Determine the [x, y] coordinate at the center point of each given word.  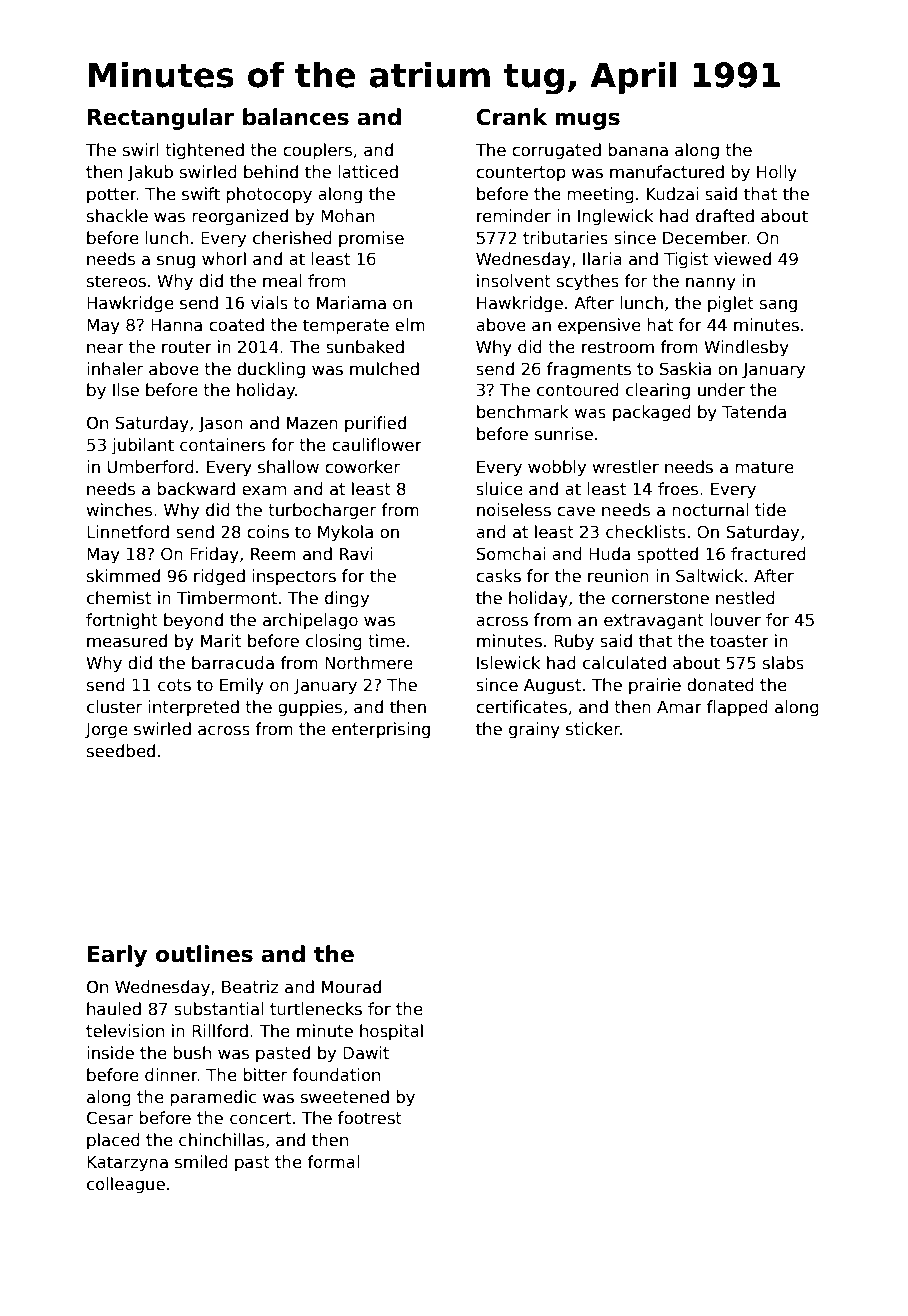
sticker [593, 729]
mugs [587, 121]
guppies [310, 708]
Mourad [351, 987]
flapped [737, 708]
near [105, 348]
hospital [391, 1032]
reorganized [240, 217]
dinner [171, 1075]
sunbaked [365, 347]
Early [117, 956]
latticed [368, 172]
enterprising [381, 730]
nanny [711, 284]
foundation [336, 1075]
